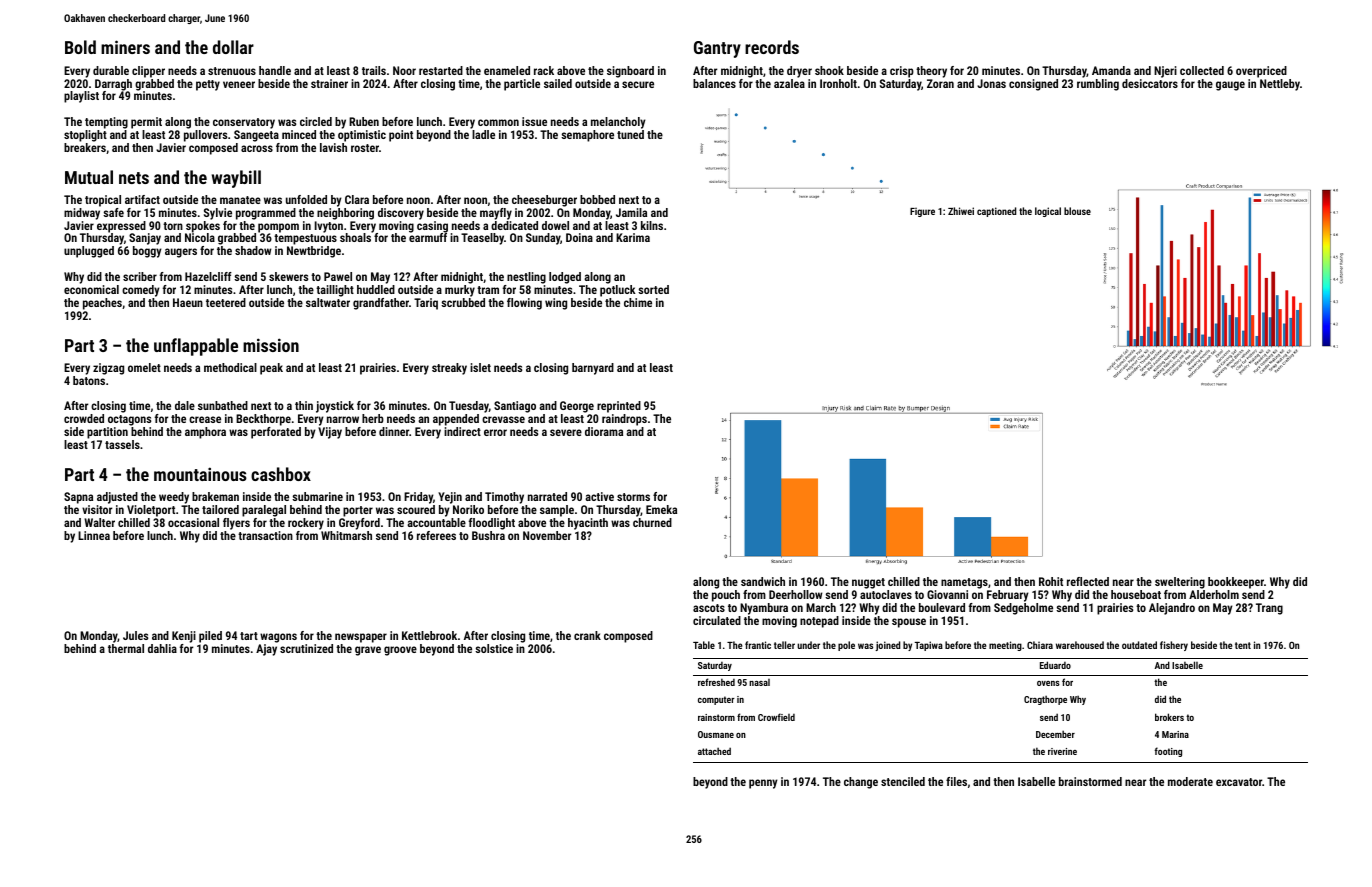 The height and width of the image is (887, 1372). I want to click on Bushra, so click(488, 535).
